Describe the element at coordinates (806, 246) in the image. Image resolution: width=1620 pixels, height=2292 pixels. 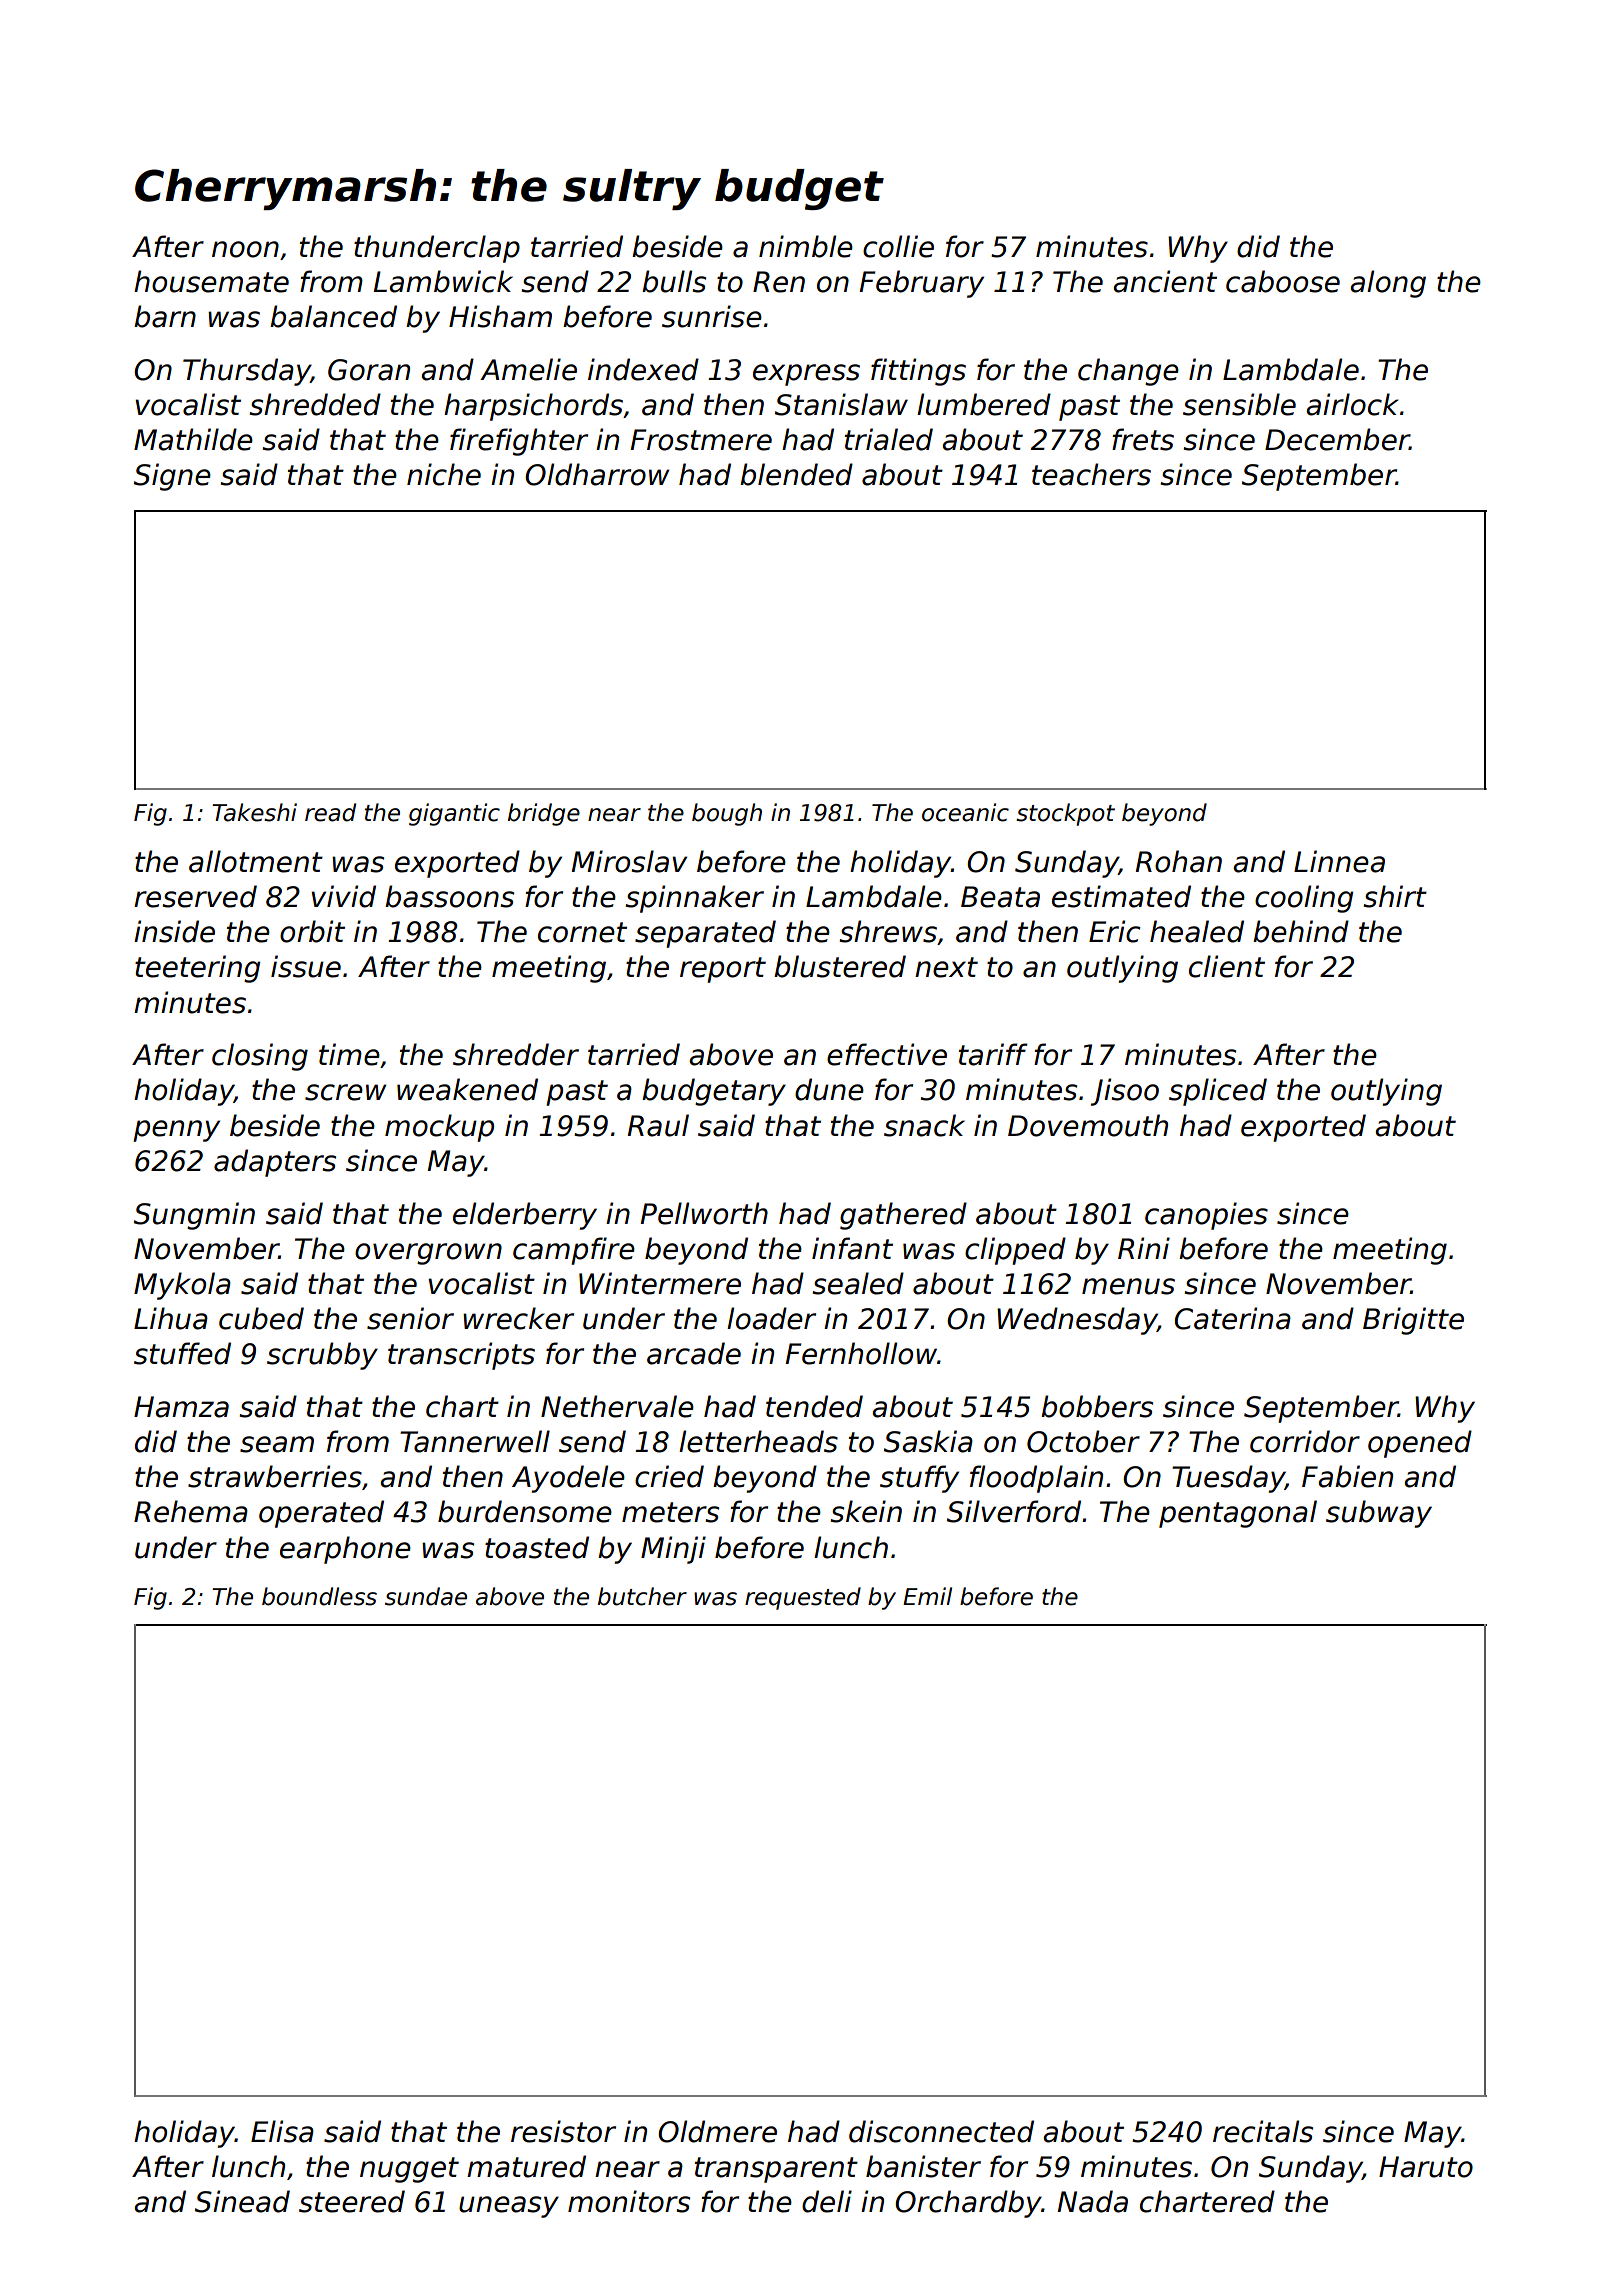
I see `nimble` at that location.
